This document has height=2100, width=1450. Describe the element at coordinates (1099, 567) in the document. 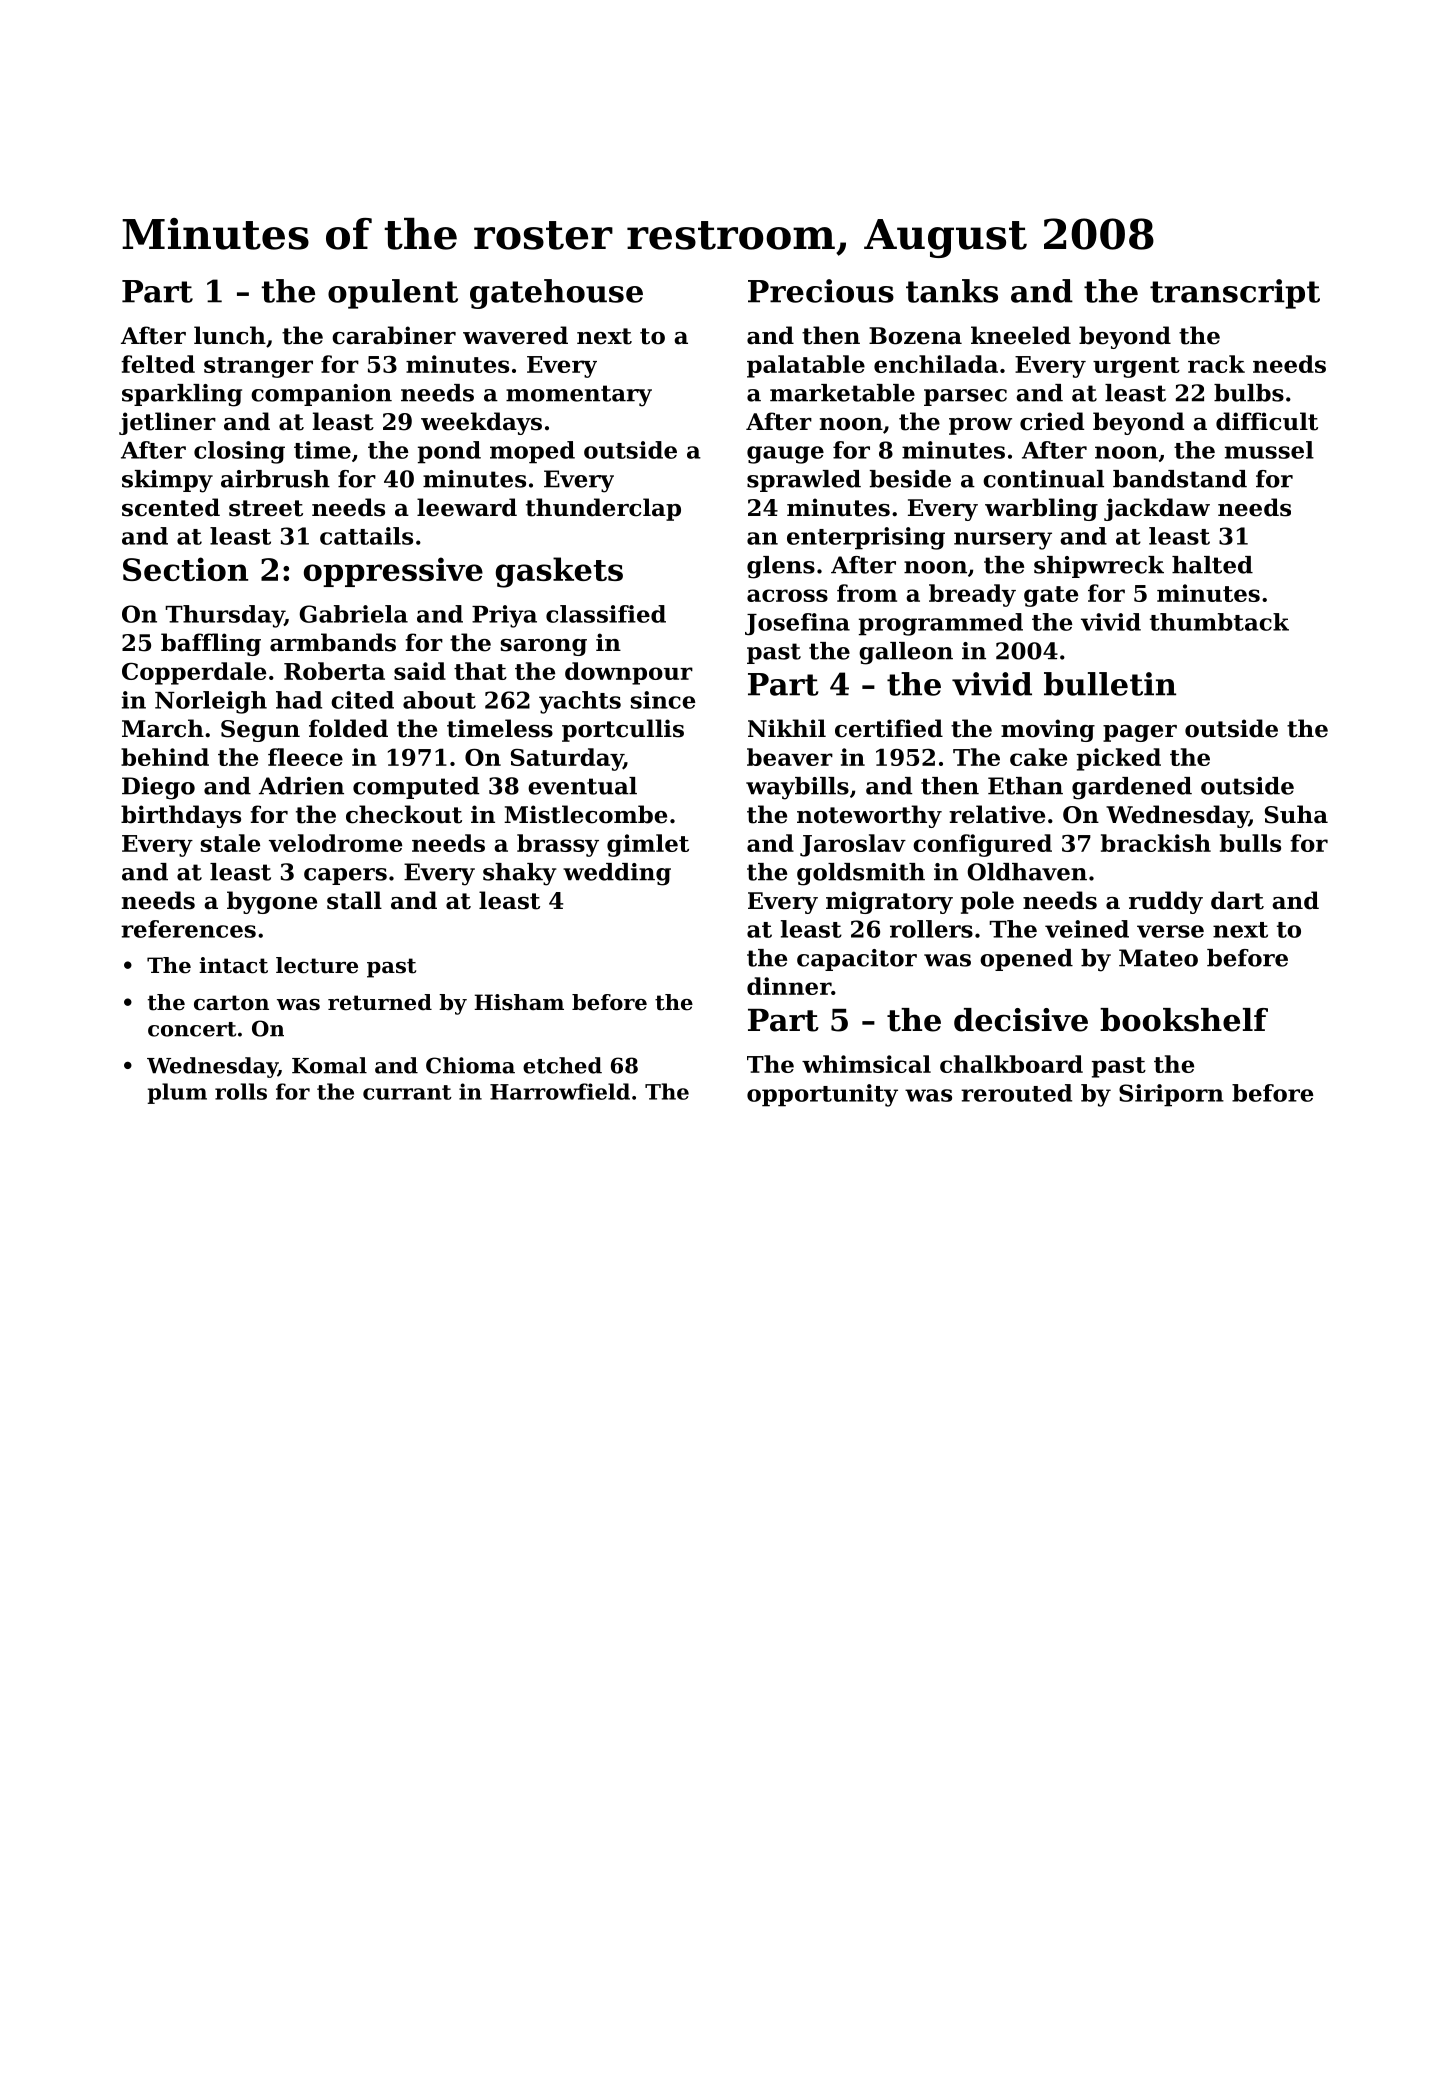

I see `shipwreck` at that location.
